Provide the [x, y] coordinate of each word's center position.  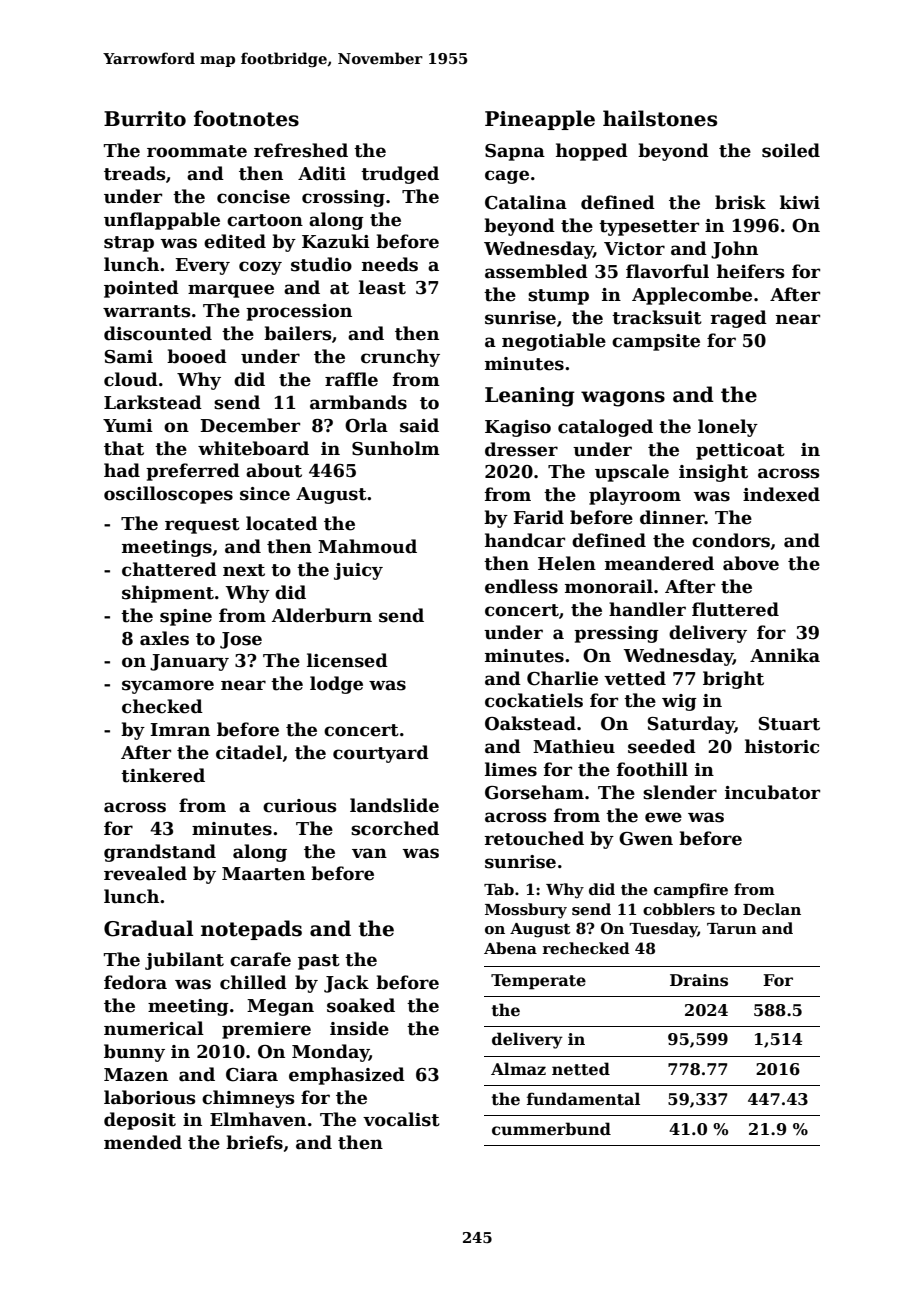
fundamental [583, 1099]
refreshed [301, 150]
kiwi [800, 202]
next [244, 570]
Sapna [515, 152]
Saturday [691, 725]
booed [197, 356]
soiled [791, 150]
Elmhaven [258, 1119]
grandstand [160, 853]
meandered [659, 563]
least [382, 287]
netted [581, 1069]
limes [511, 769]
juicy [358, 571]
